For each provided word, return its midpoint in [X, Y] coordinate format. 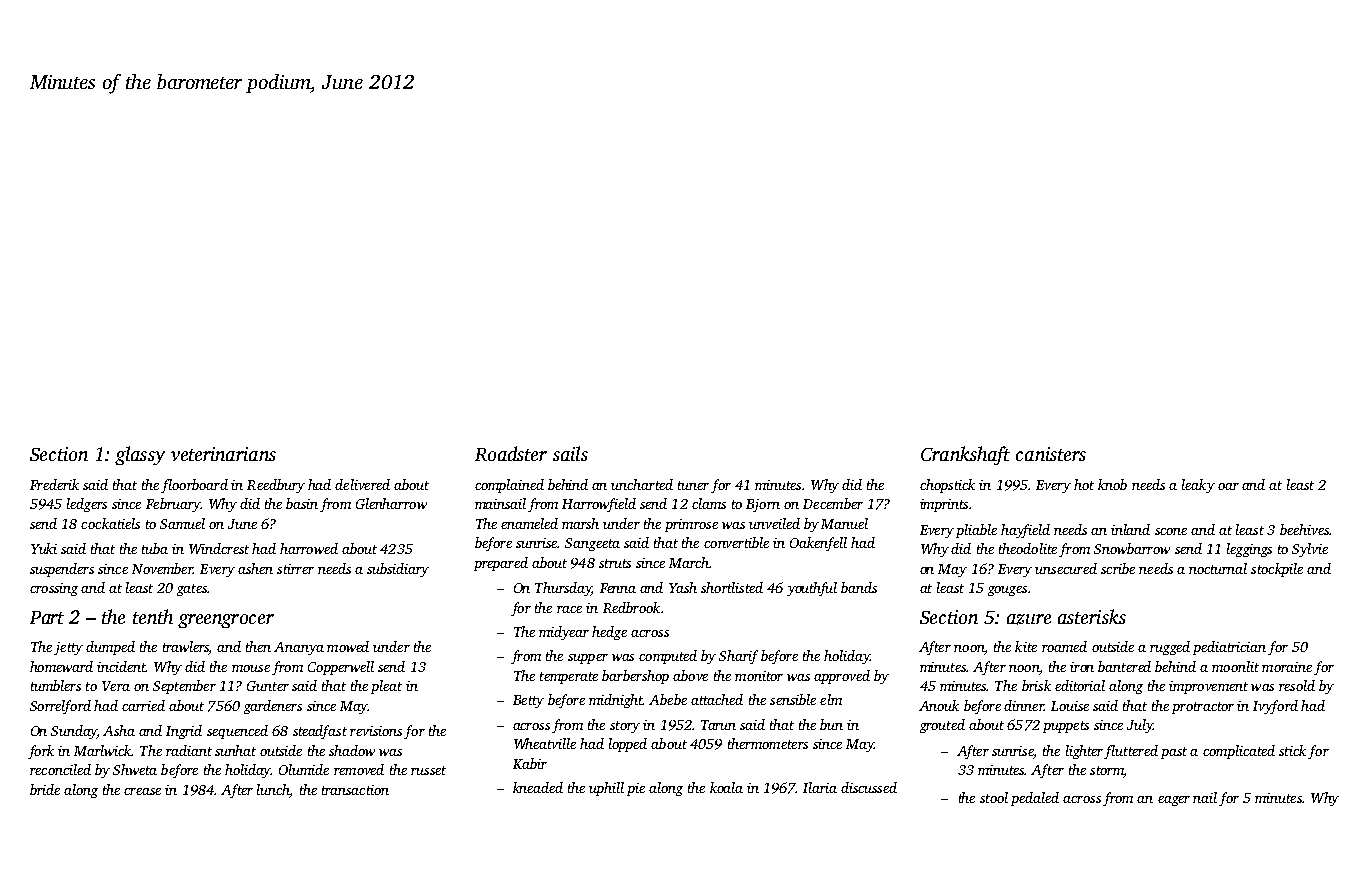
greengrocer [226, 621]
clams [709, 503]
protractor [1203, 708]
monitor [759, 676]
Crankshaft [965, 455]
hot [1084, 484]
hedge [609, 633]
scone [1171, 531]
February [173, 505]
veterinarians [223, 454]
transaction [355, 790]
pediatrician [1229, 648]
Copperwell [341, 668]
